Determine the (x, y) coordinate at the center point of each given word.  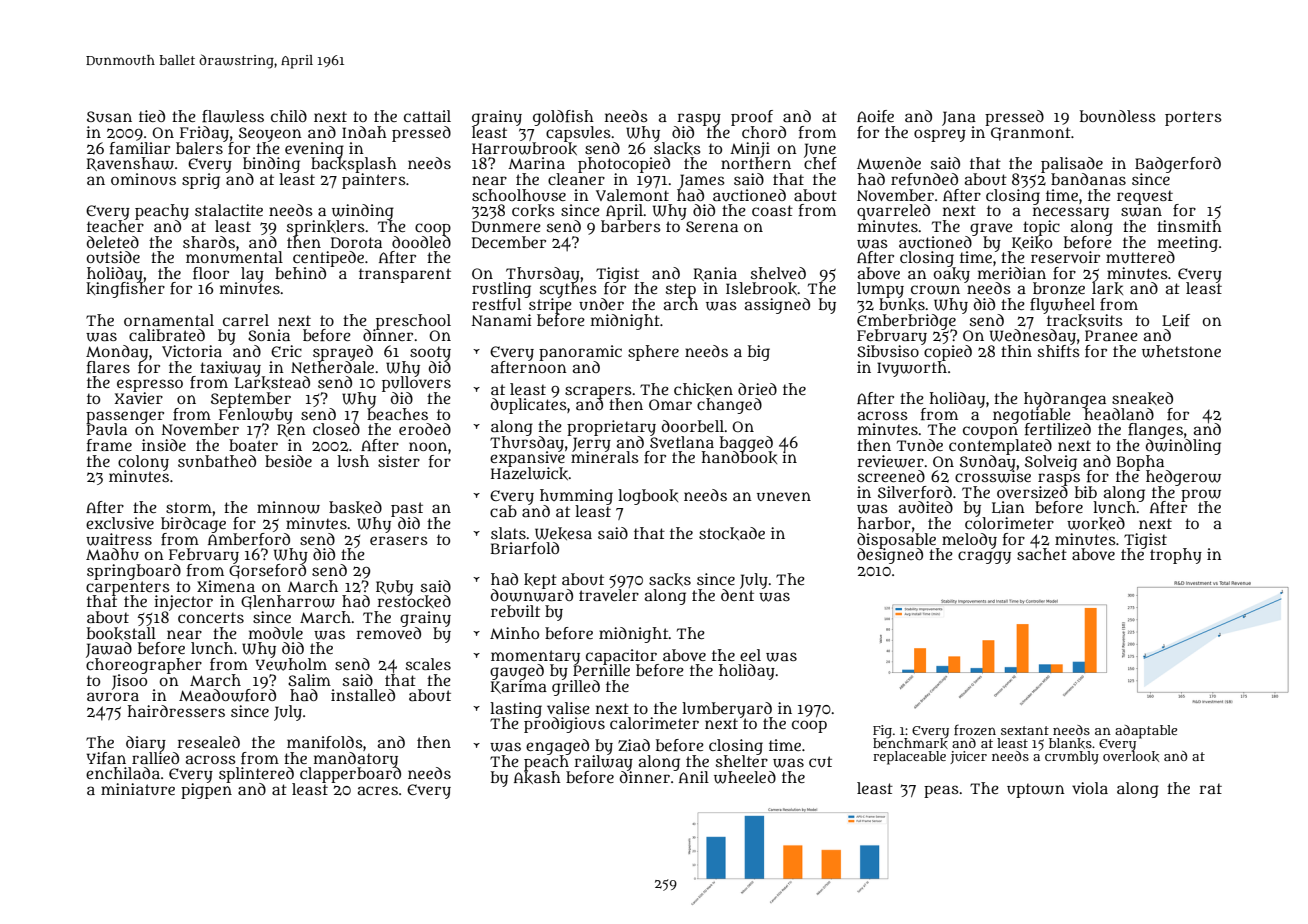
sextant (1025, 730)
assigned (777, 306)
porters (1193, 118)
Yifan (106, 758)
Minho (514, 633)
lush (353, 461)
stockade (732, 533)
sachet (1042, 554)
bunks (902, 304)
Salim (309, 680)
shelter (742, 761)
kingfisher (125, 290)
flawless (233, 116)
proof (752, 118)
